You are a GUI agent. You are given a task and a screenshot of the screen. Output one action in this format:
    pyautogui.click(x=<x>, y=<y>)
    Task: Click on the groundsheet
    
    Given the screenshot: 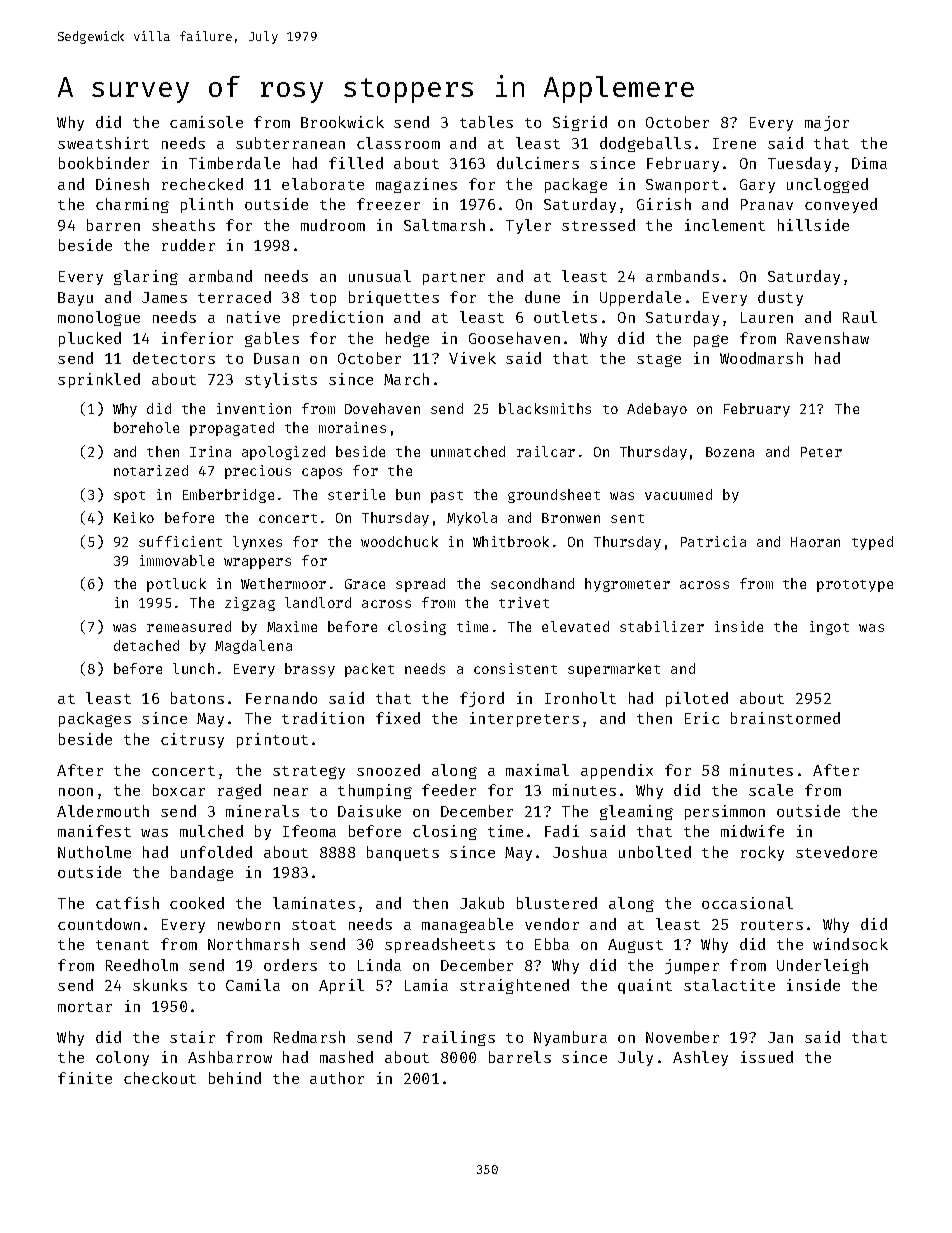 What is the action you would take?
    pyautogui.click(x=554, y=496)
